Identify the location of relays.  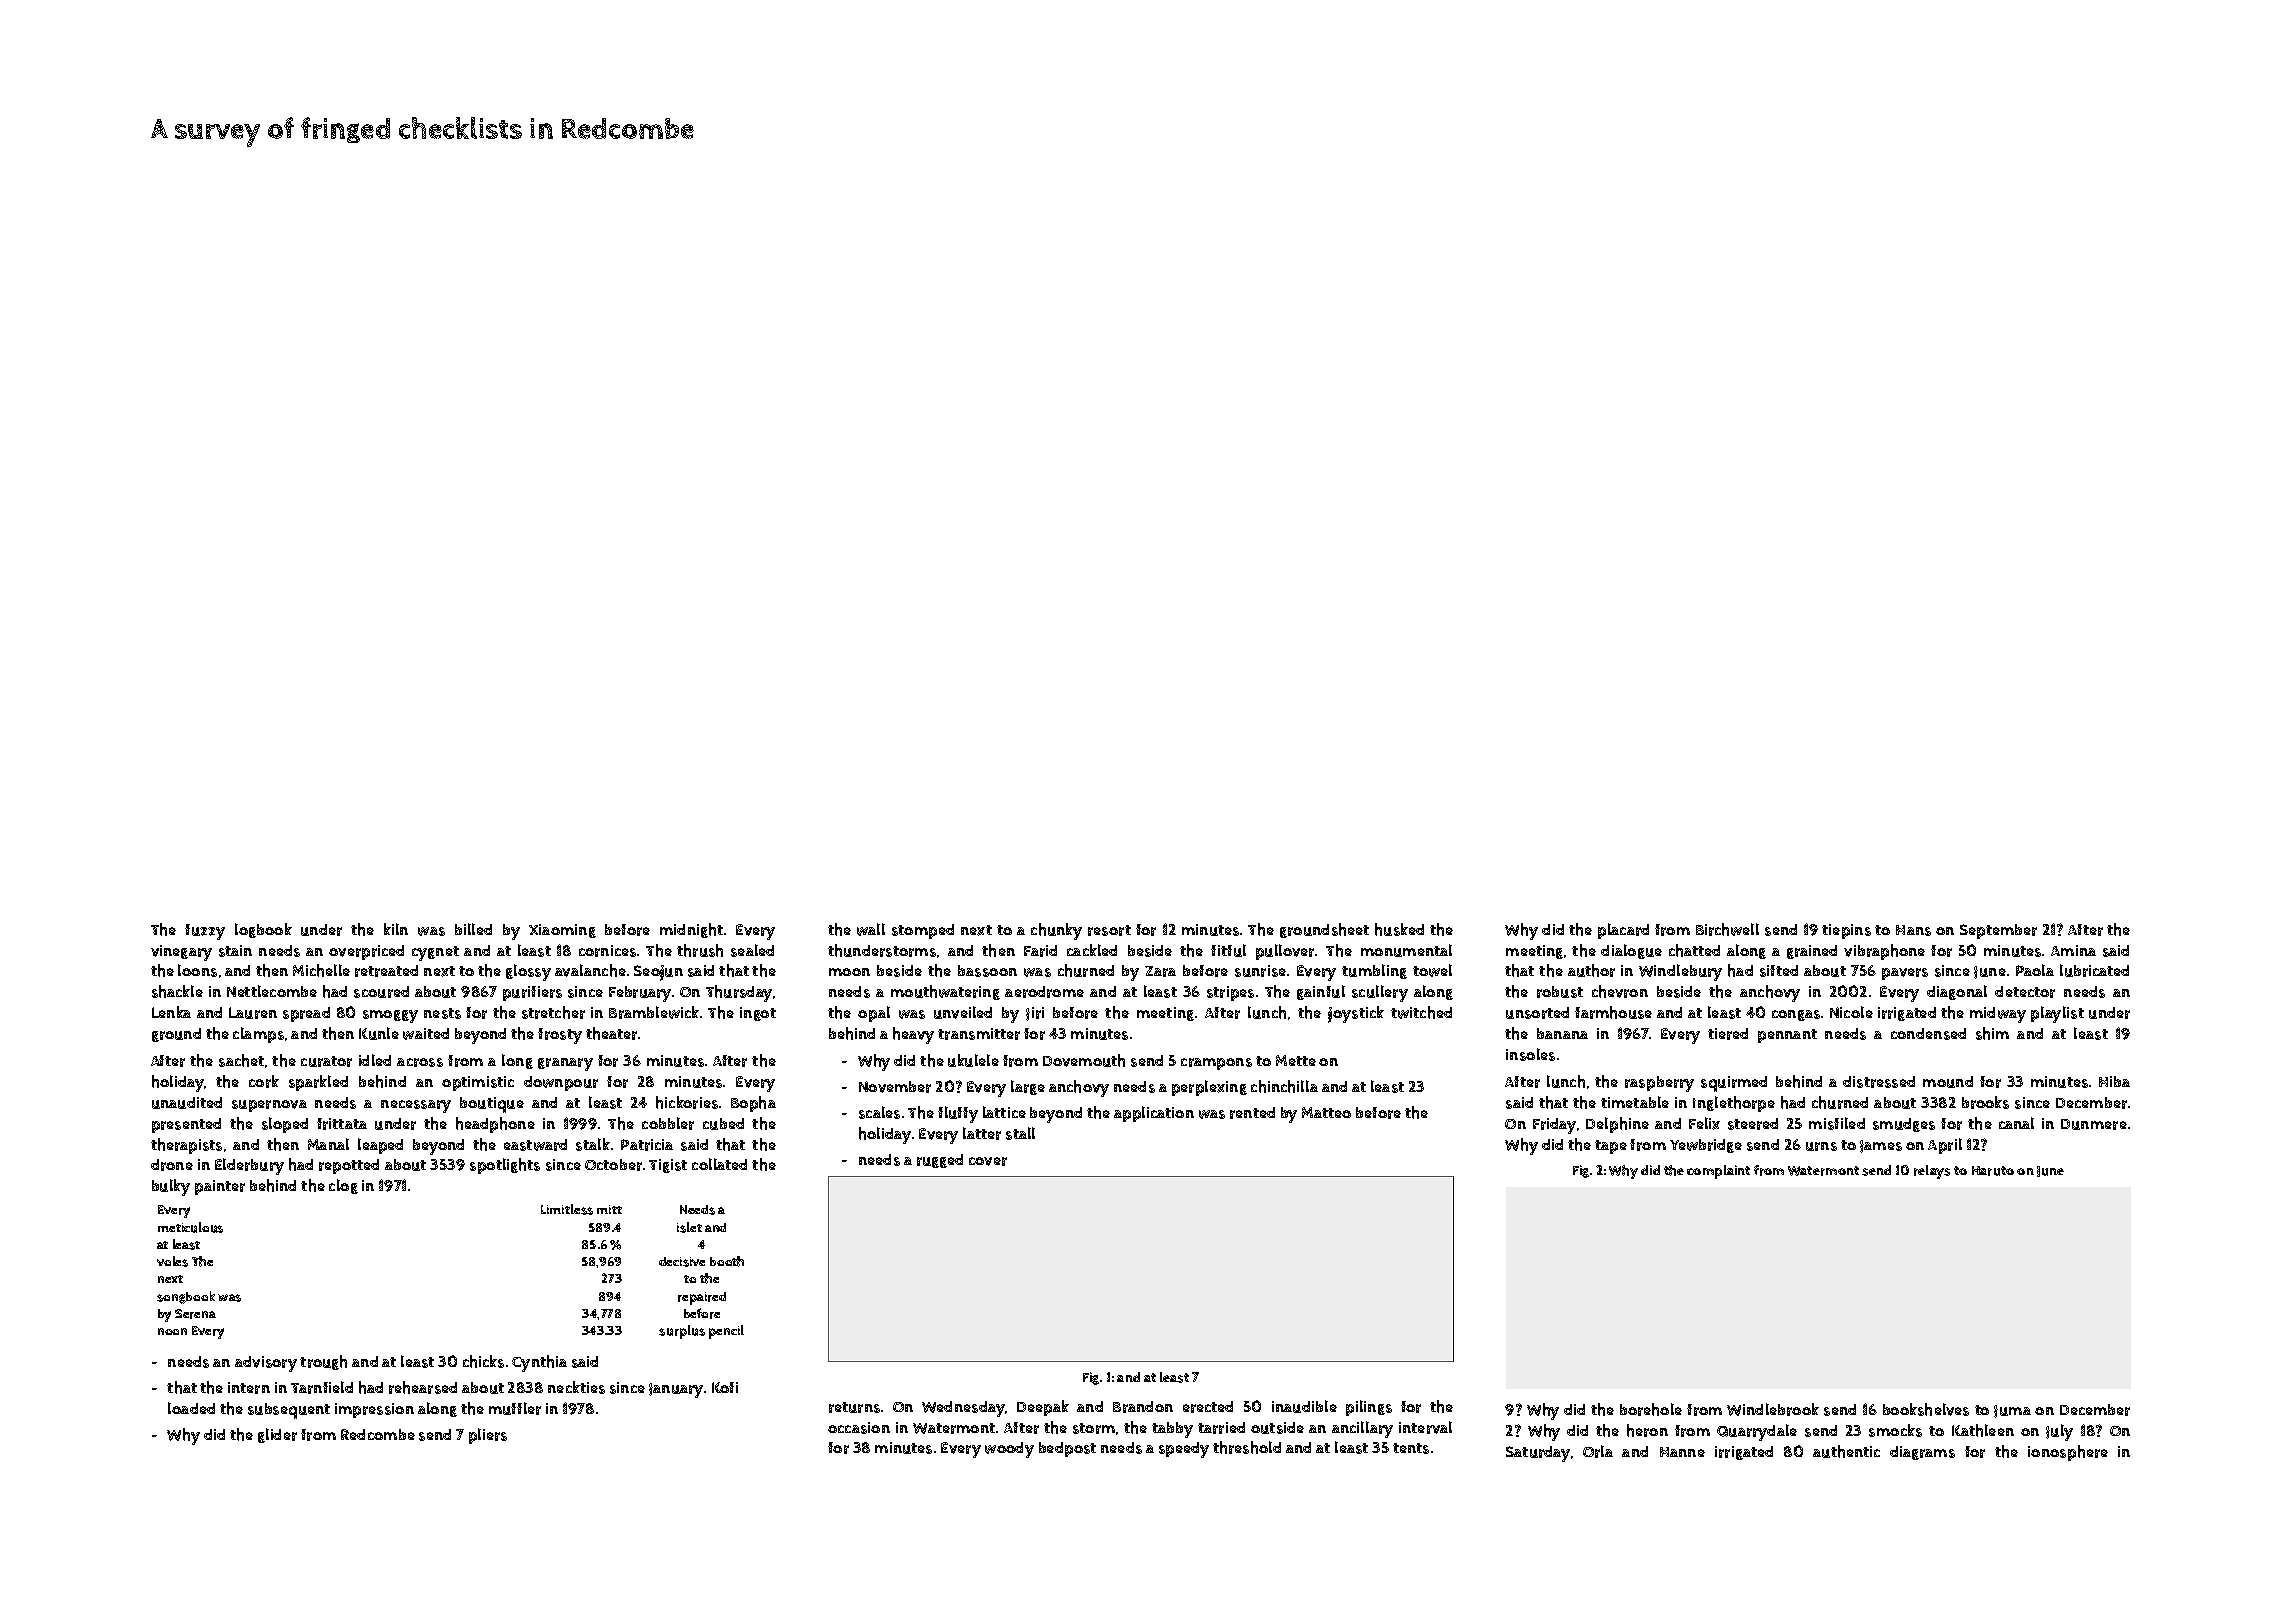
(1932, 1172).
